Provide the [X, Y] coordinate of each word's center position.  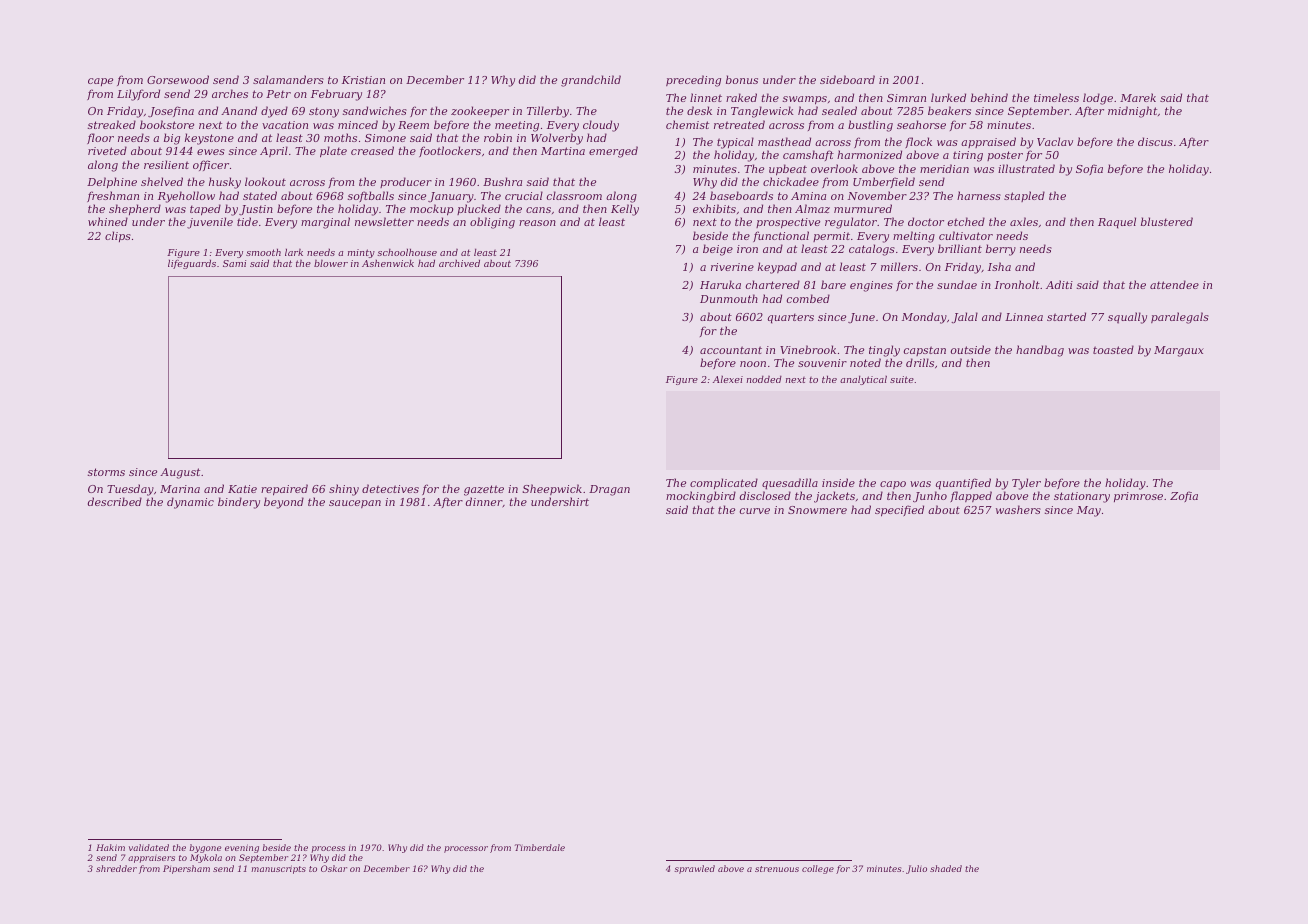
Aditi [1059, 284]
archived [459, 263]
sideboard [847, 79]
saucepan [355, 504]
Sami [234, 263]
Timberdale [540, 847]
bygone [205, 848]
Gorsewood [178, 79]
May [1089, 511]
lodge [1098, 99]
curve [755, 511]
